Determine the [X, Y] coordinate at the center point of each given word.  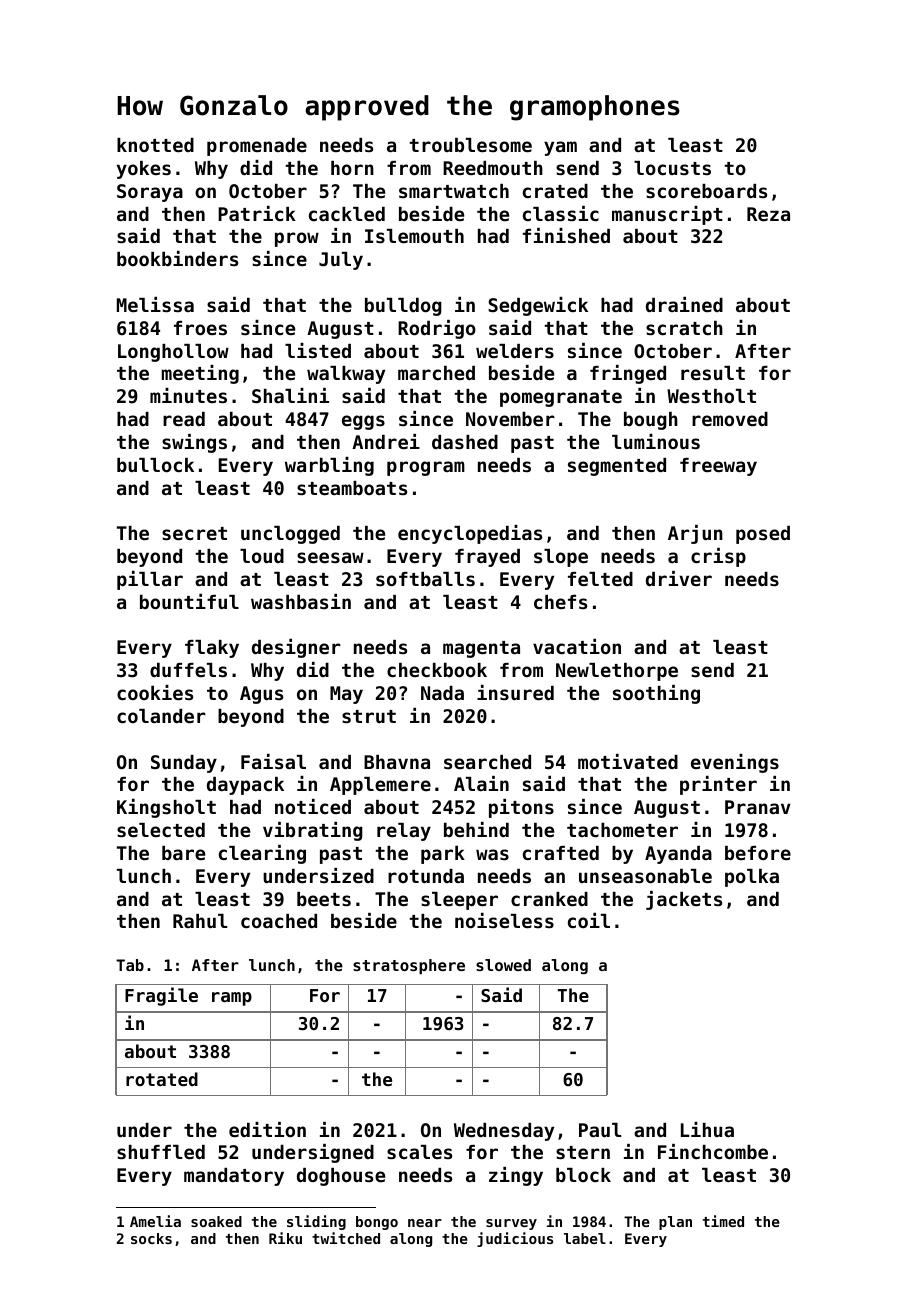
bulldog [403, 307]
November [510, 419]
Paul [600, 1130]
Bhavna [397, 762]
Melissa [155, 304]
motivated [628, 761]
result [713, 373]
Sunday [184, 764]
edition [267, 1129]
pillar [150, 580]
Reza [768, 214]
